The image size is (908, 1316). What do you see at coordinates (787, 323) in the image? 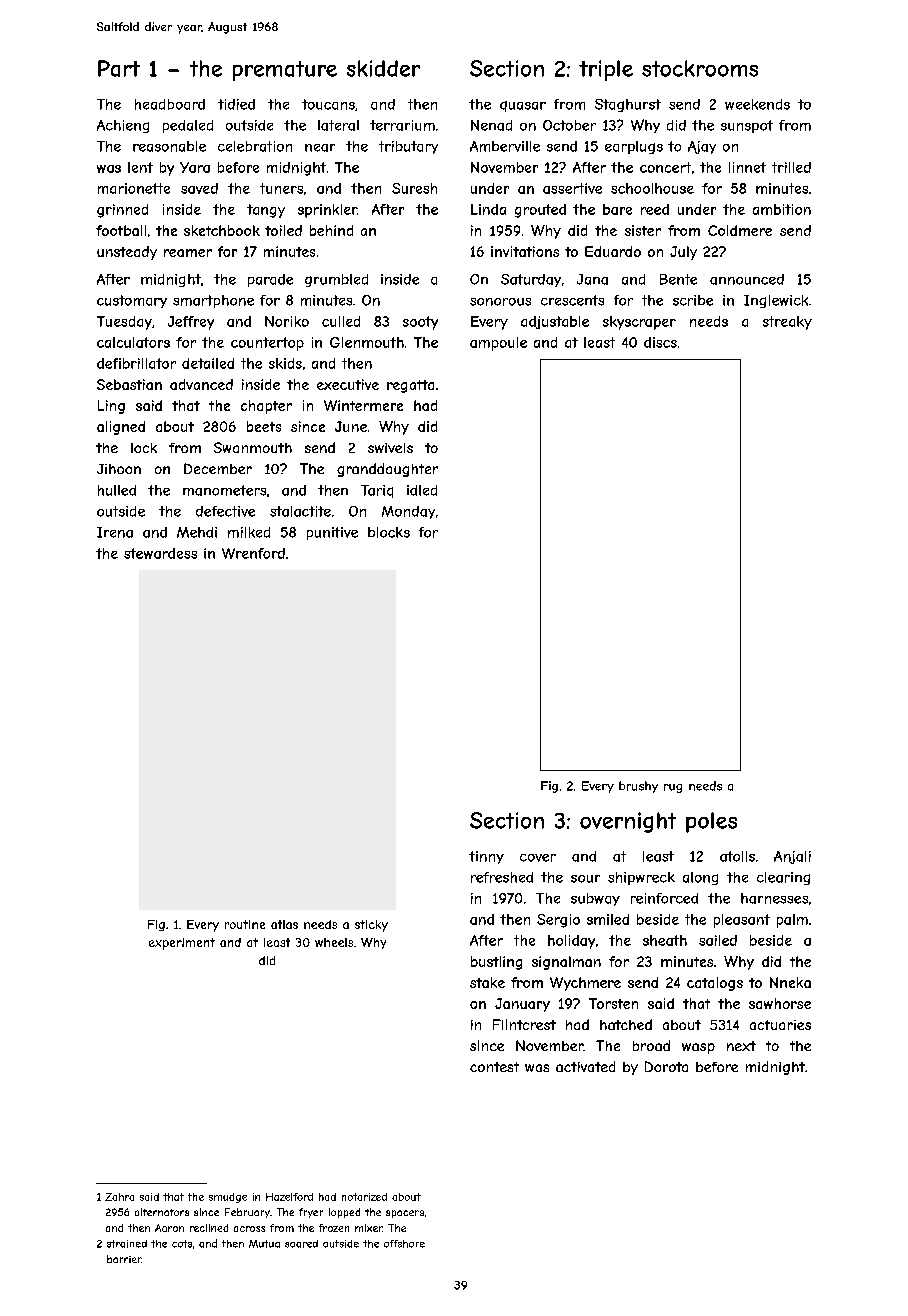
I see `streaky` at bounding box center [787, 323].
